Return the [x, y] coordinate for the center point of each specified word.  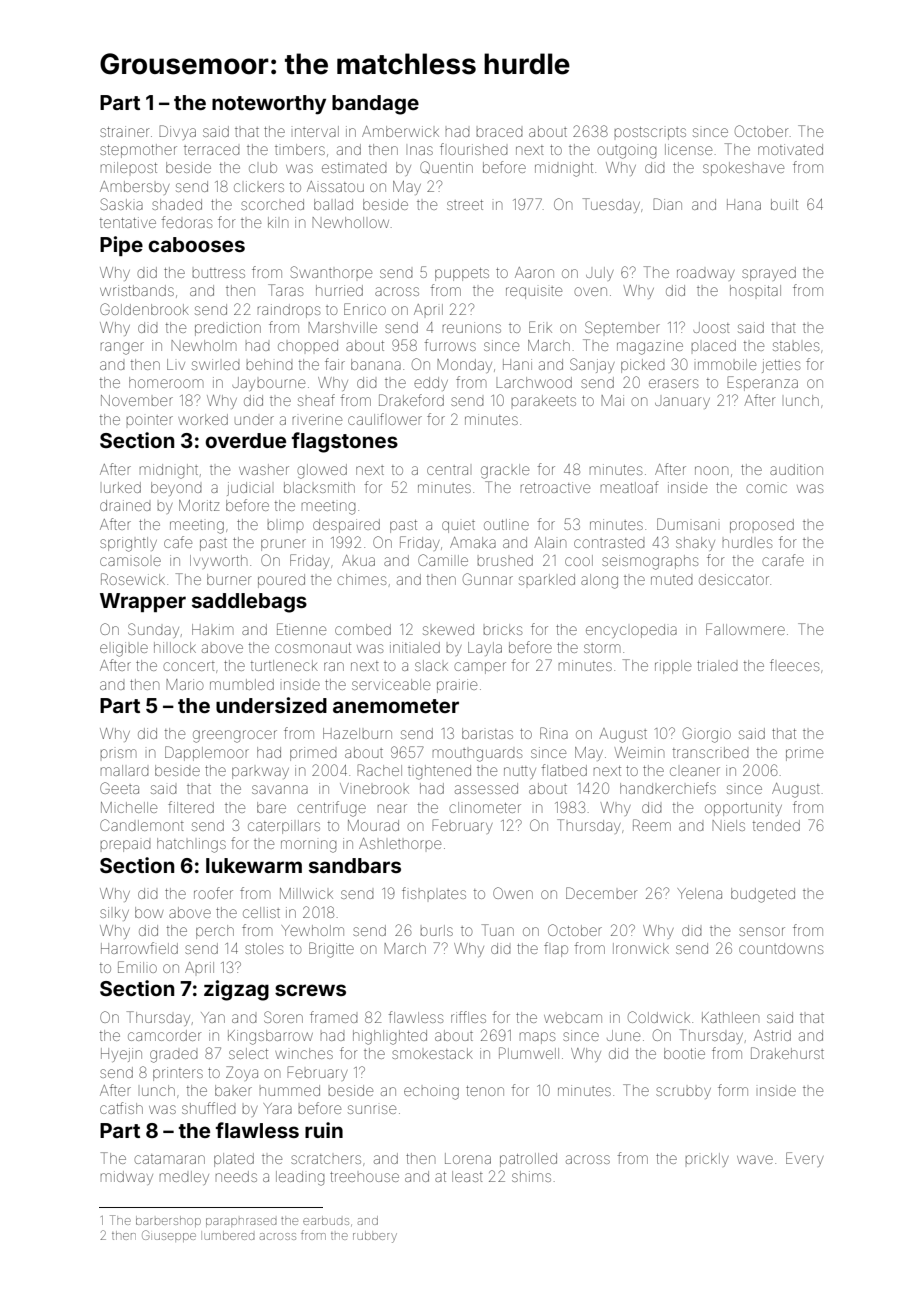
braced [499, 132]
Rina [554, 733]
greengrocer [235, 736]
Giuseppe [169, 1236]
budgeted [763, 895]
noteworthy [269, 105]
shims [531, 1176]
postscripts [650, 133]
